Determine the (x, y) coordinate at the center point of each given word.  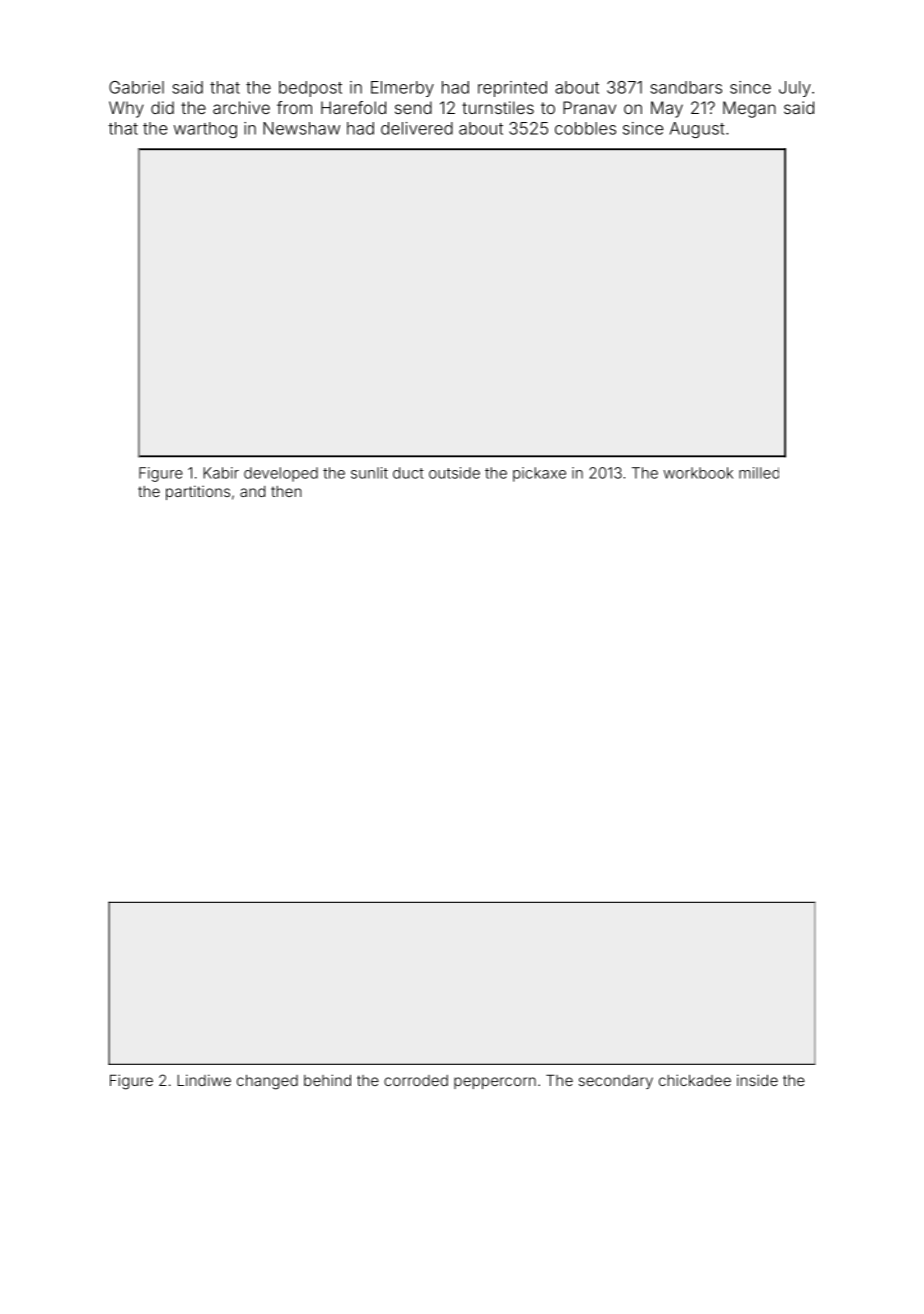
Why (126, 109)
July (795, 89)
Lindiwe (204, 1080)
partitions (198, 492)
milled (759, 473)
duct (408, 473)
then (286, 491)
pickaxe (539, 474)
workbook (698, 473)
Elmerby (402, 89)
